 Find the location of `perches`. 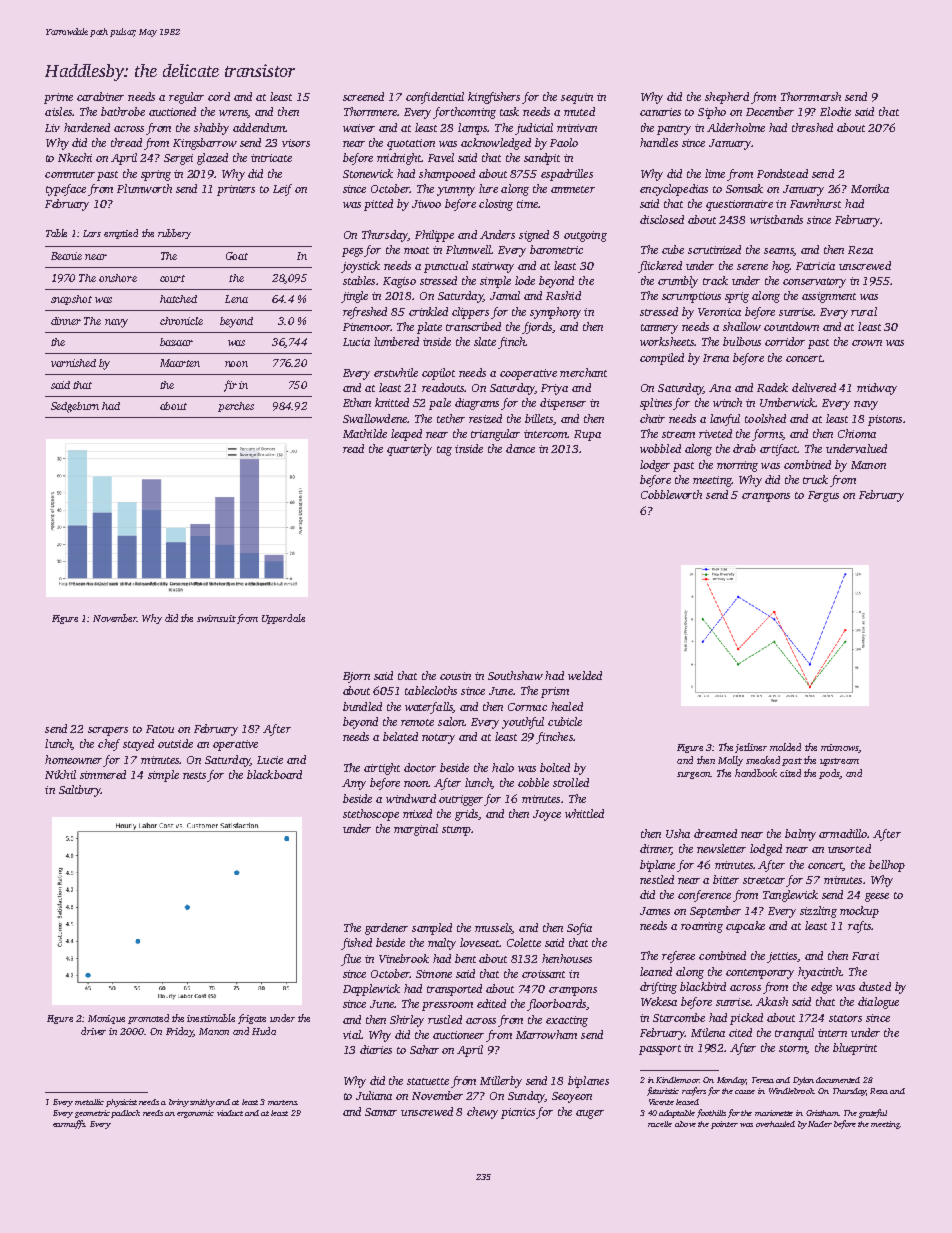

perches is located at coordinates (236, 407).
